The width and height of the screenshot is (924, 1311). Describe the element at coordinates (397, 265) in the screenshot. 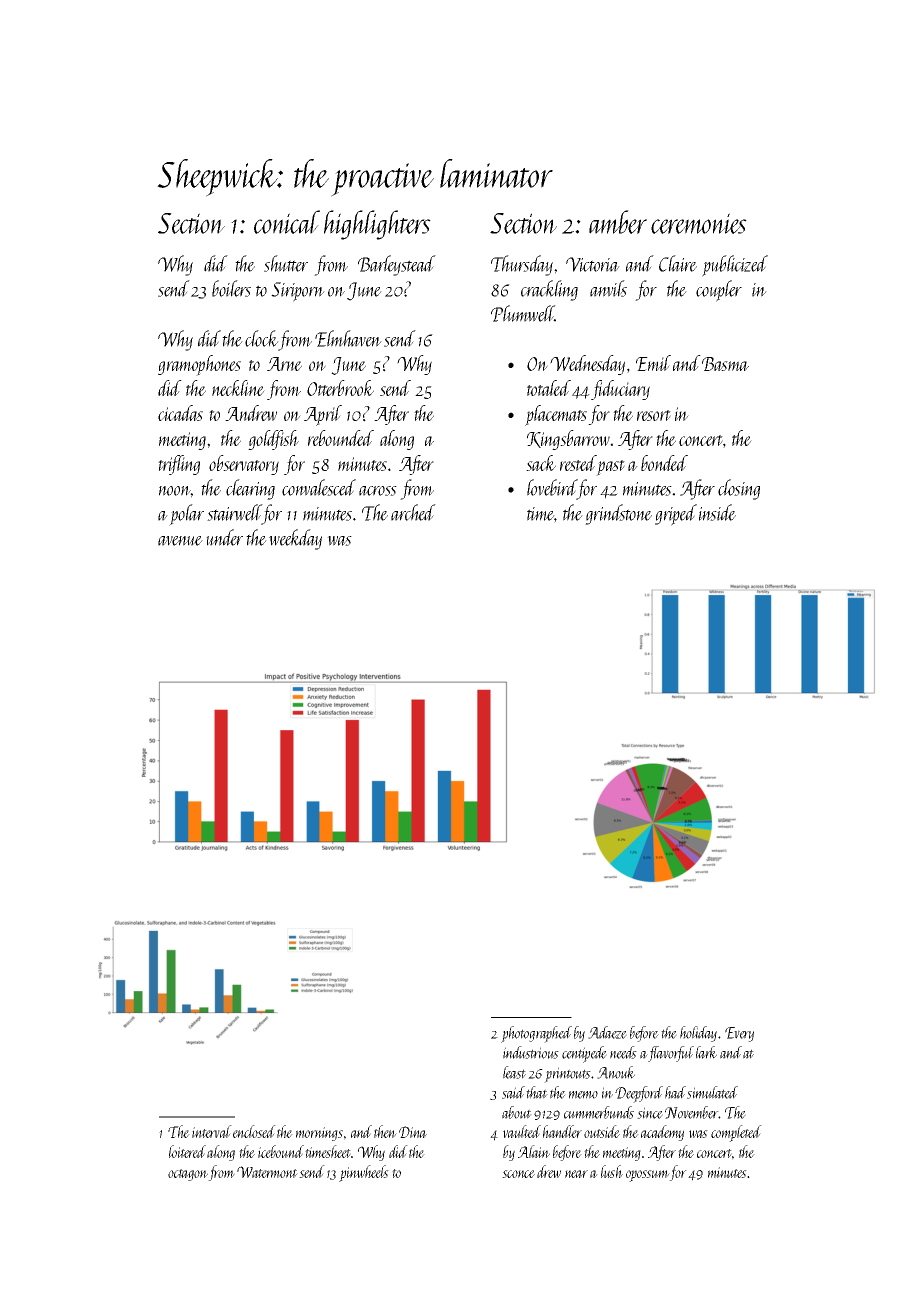

I see `Barleystead` at that location.
